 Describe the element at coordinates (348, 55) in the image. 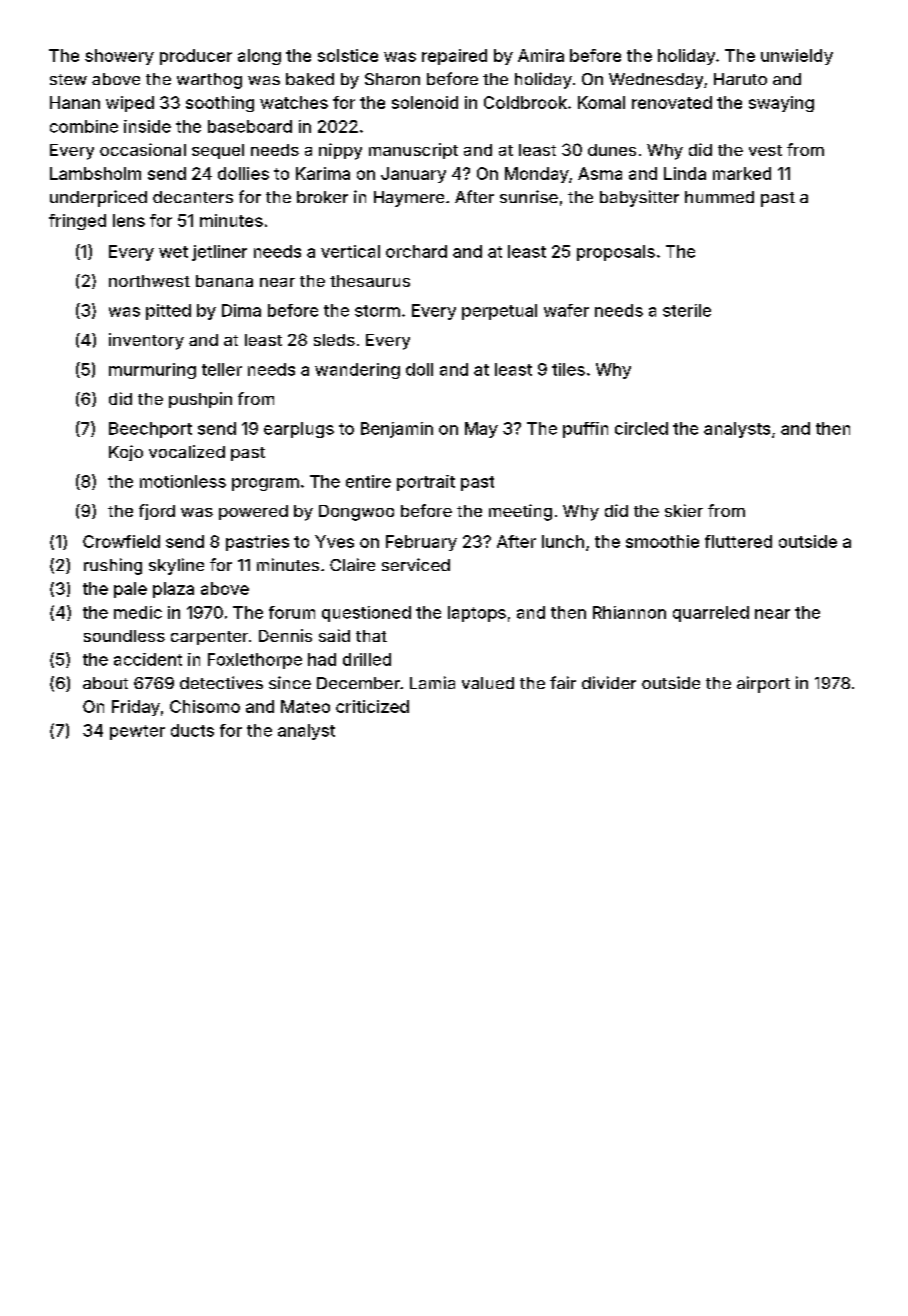

I see `solstice` at that location.
